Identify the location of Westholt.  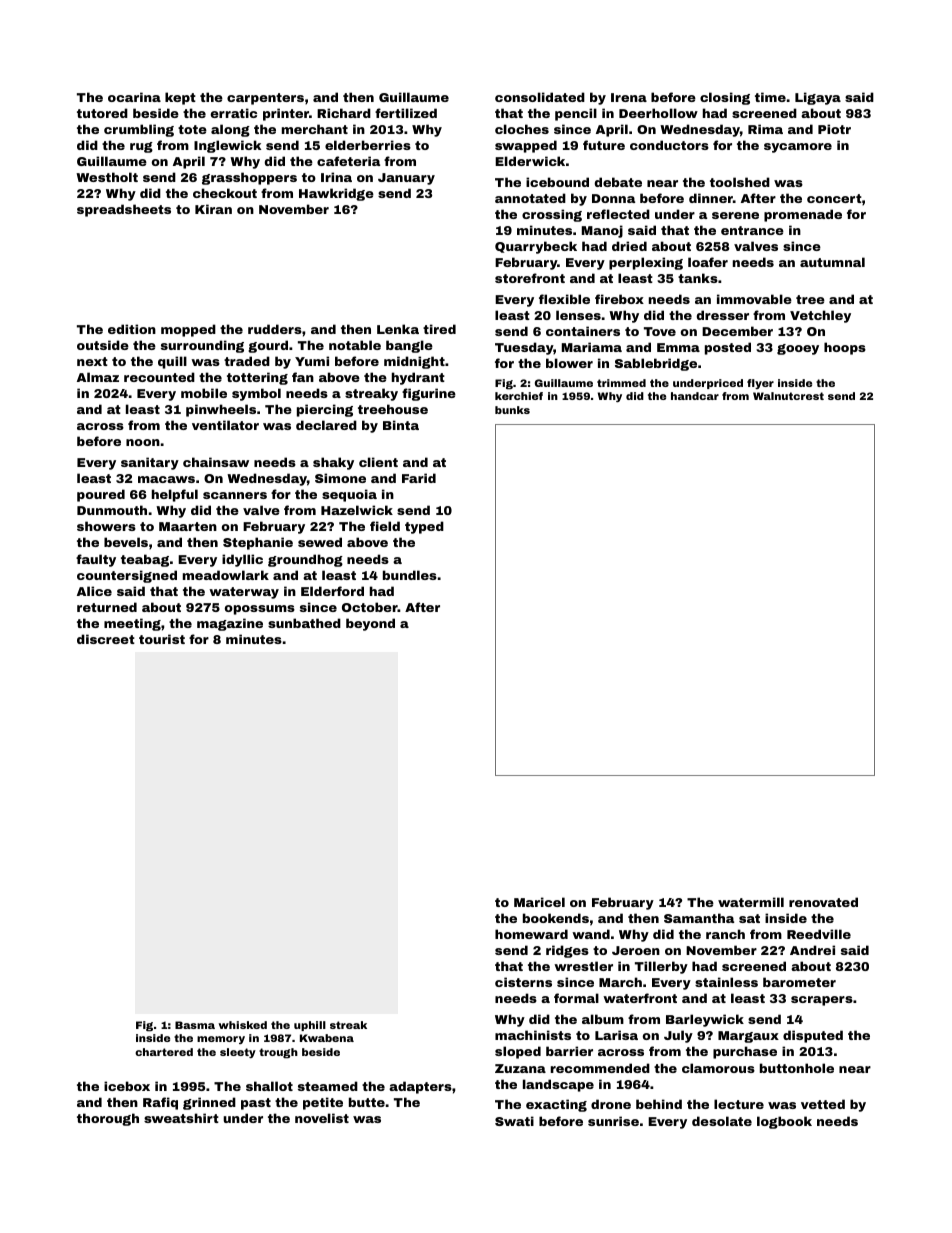
(107, 177).
